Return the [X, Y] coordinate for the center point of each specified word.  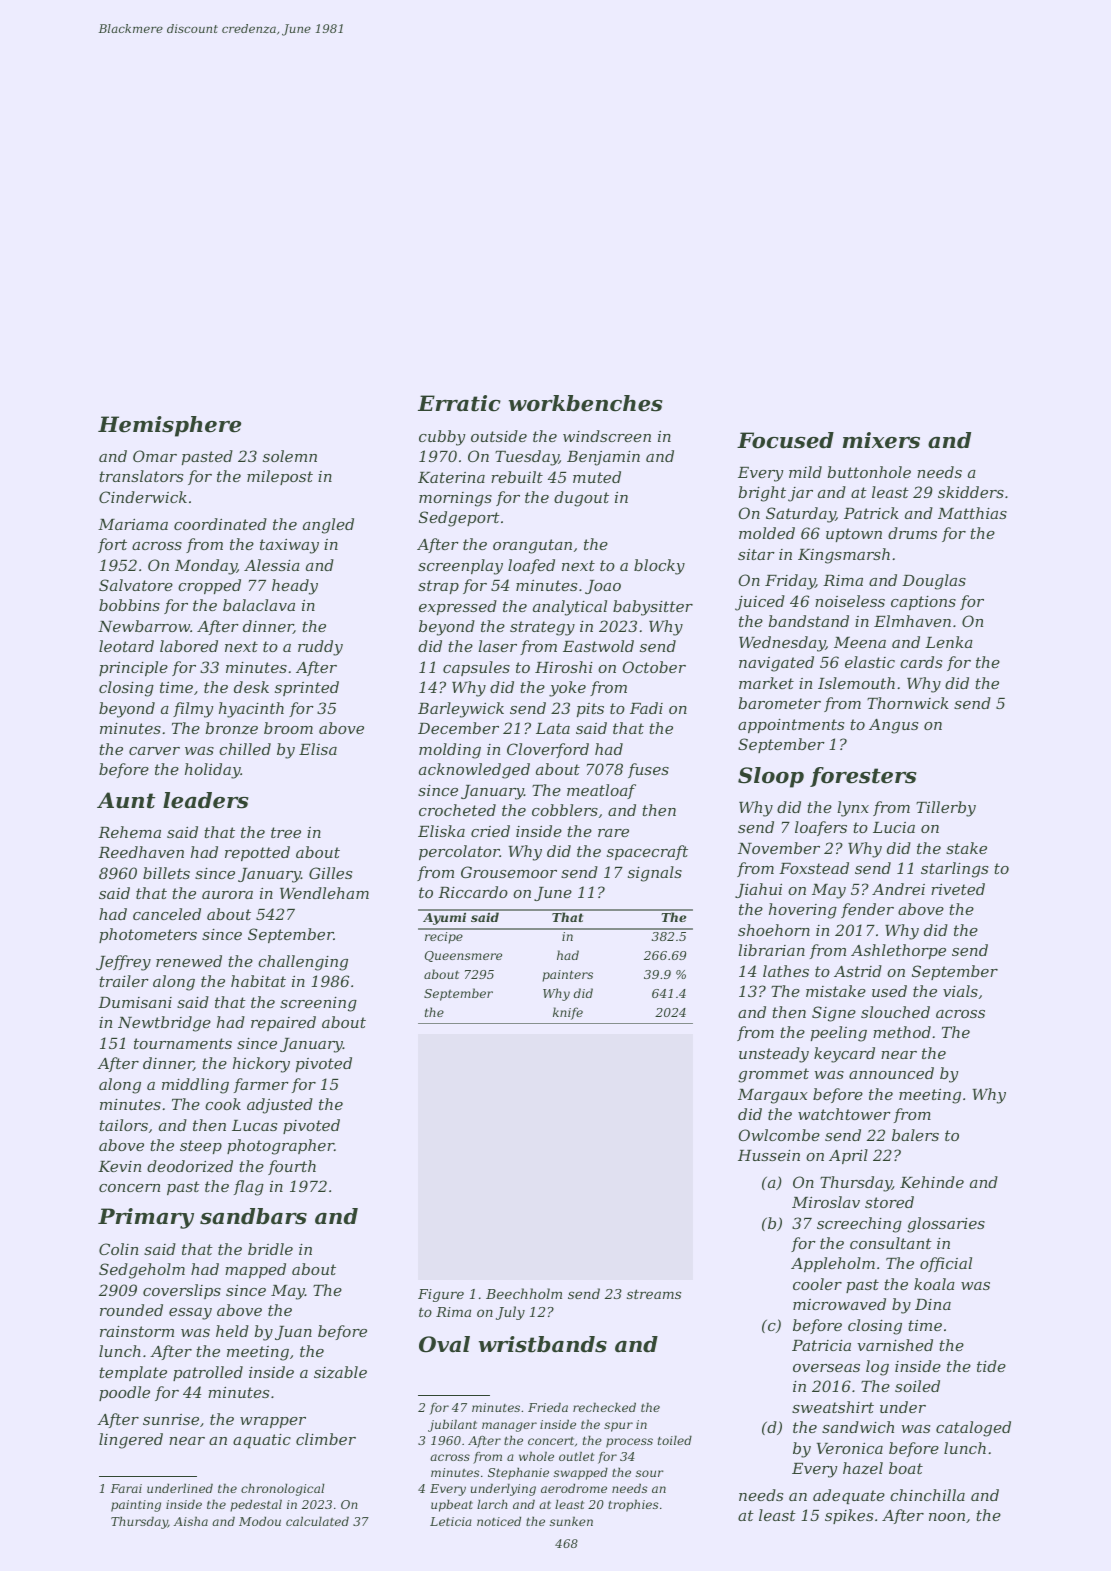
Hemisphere [169, 426]
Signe [834, 1014]
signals [655, 874]
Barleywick [461, 710]
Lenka [949, 642]
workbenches [585, 403]
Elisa [318, 749]
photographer [280, 1147]
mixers [881, 440]
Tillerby [946, 809]
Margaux [773, 1096]
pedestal [256, 1505]
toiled [675, 1440]
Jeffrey [123, 963]
